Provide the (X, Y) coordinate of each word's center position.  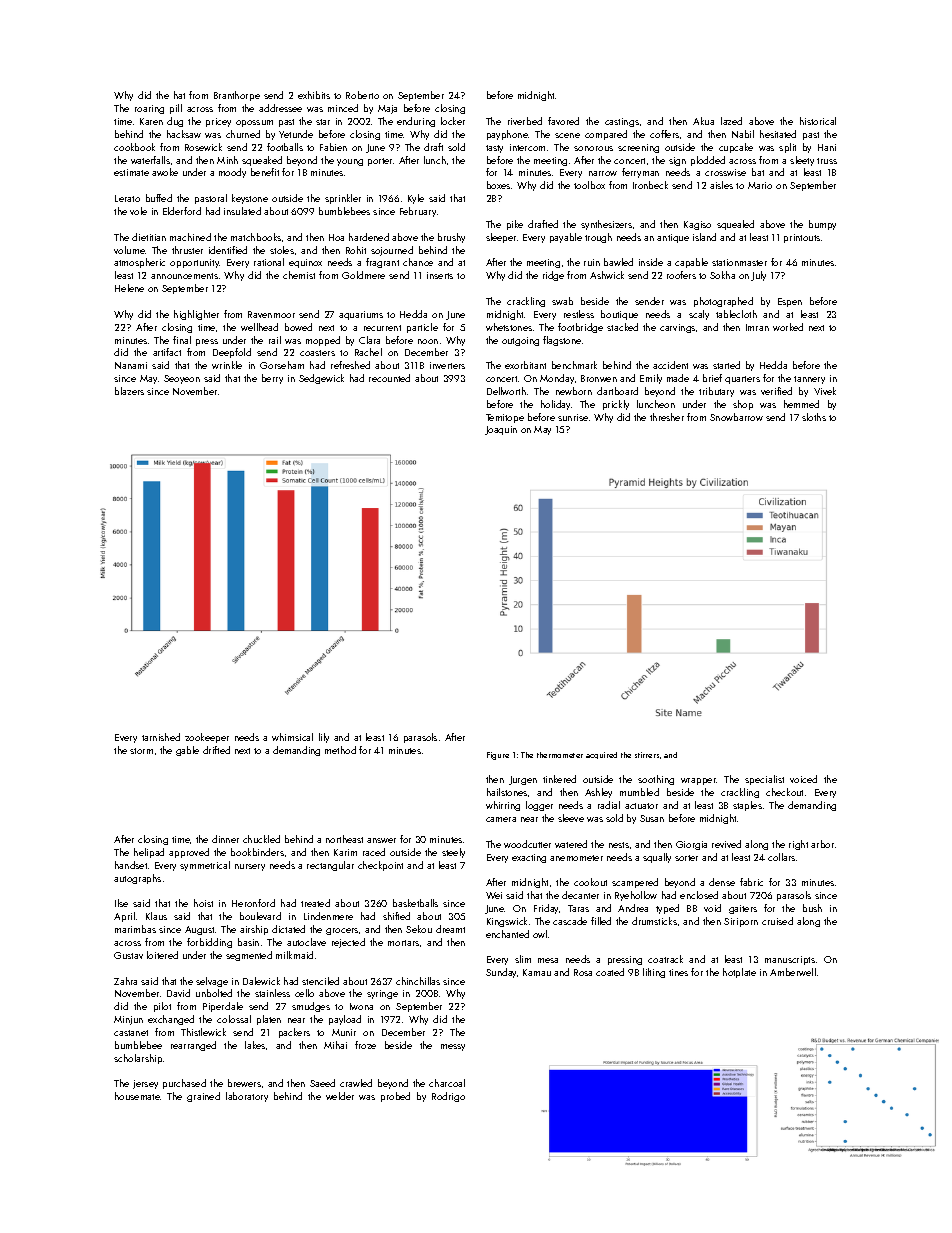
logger (539, 806)
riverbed (525, 121)
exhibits (314, 95)
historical (818, 121)
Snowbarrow (736, 417)
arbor (822, 844)
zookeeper (207, 738)
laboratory (247, 1097)
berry (272, 379)
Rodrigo (448, 1097)
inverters (447, 365)
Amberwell (793, 972)
